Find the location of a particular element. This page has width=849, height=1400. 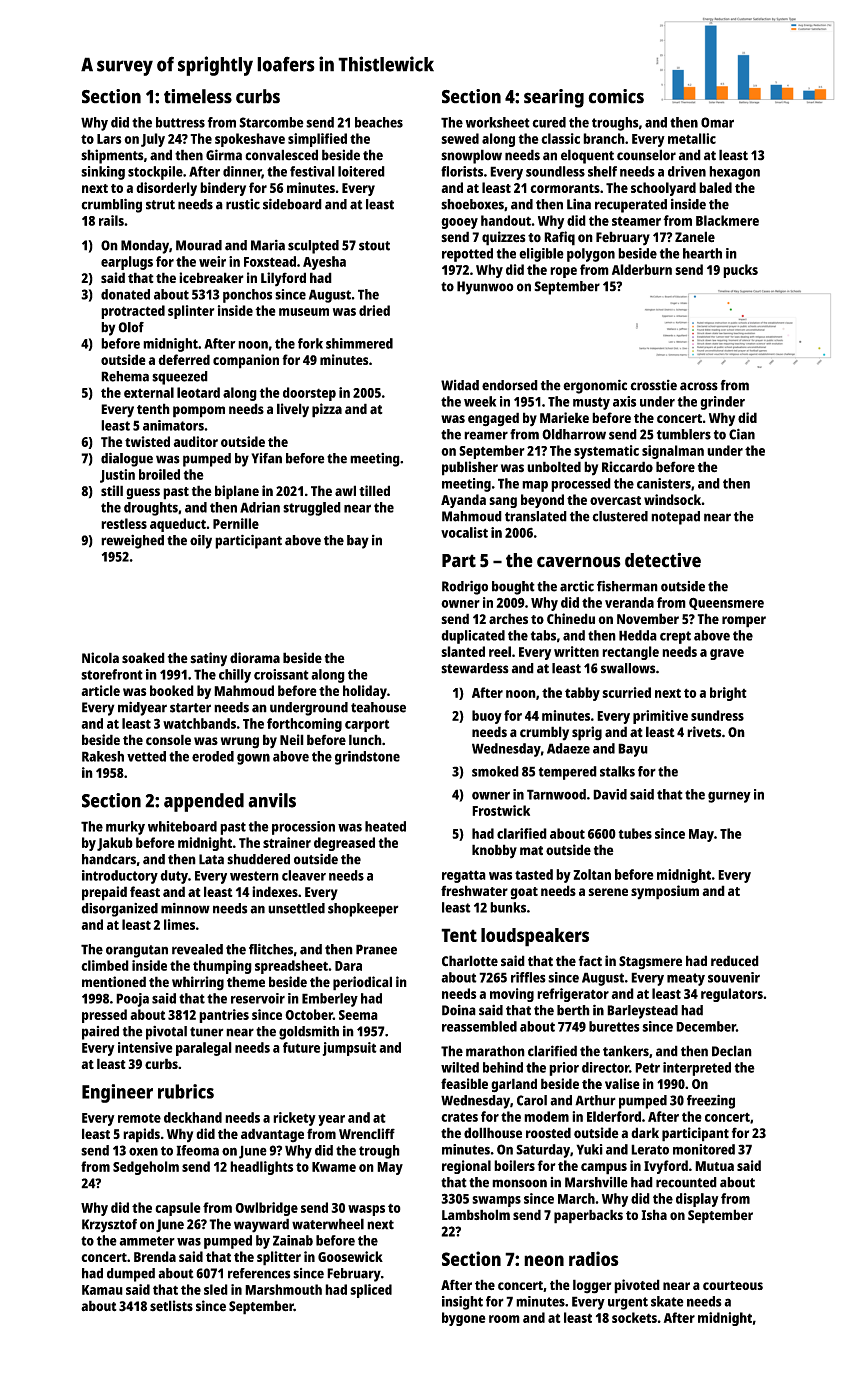

Lambsholm is located at coordinates (476, 1214).
